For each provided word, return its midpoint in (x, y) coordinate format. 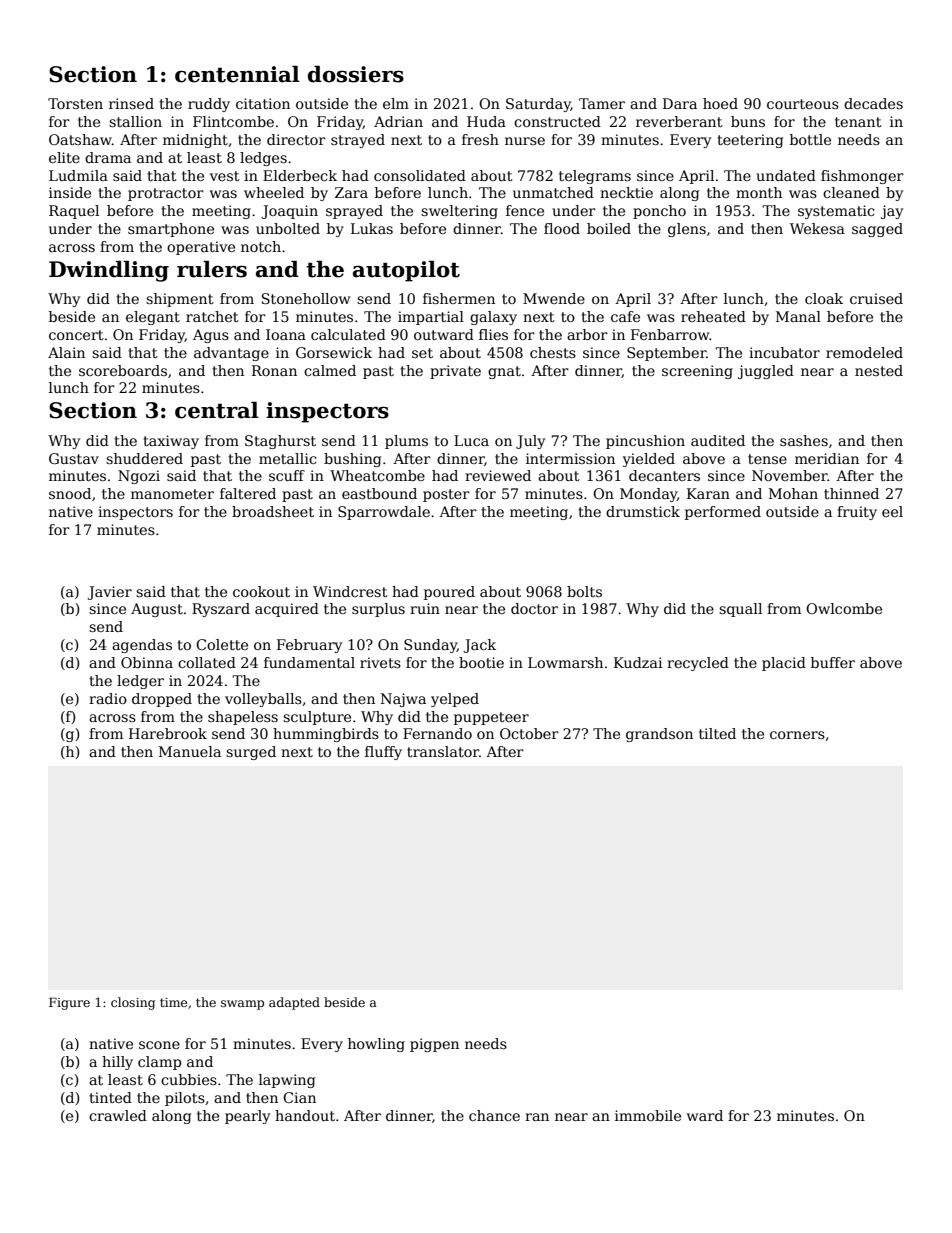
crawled (118, 1115)
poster (446, 495)
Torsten (75, 103)
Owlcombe (844, 608)
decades (873, 103)
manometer (172, 494)
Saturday (538, 105)
